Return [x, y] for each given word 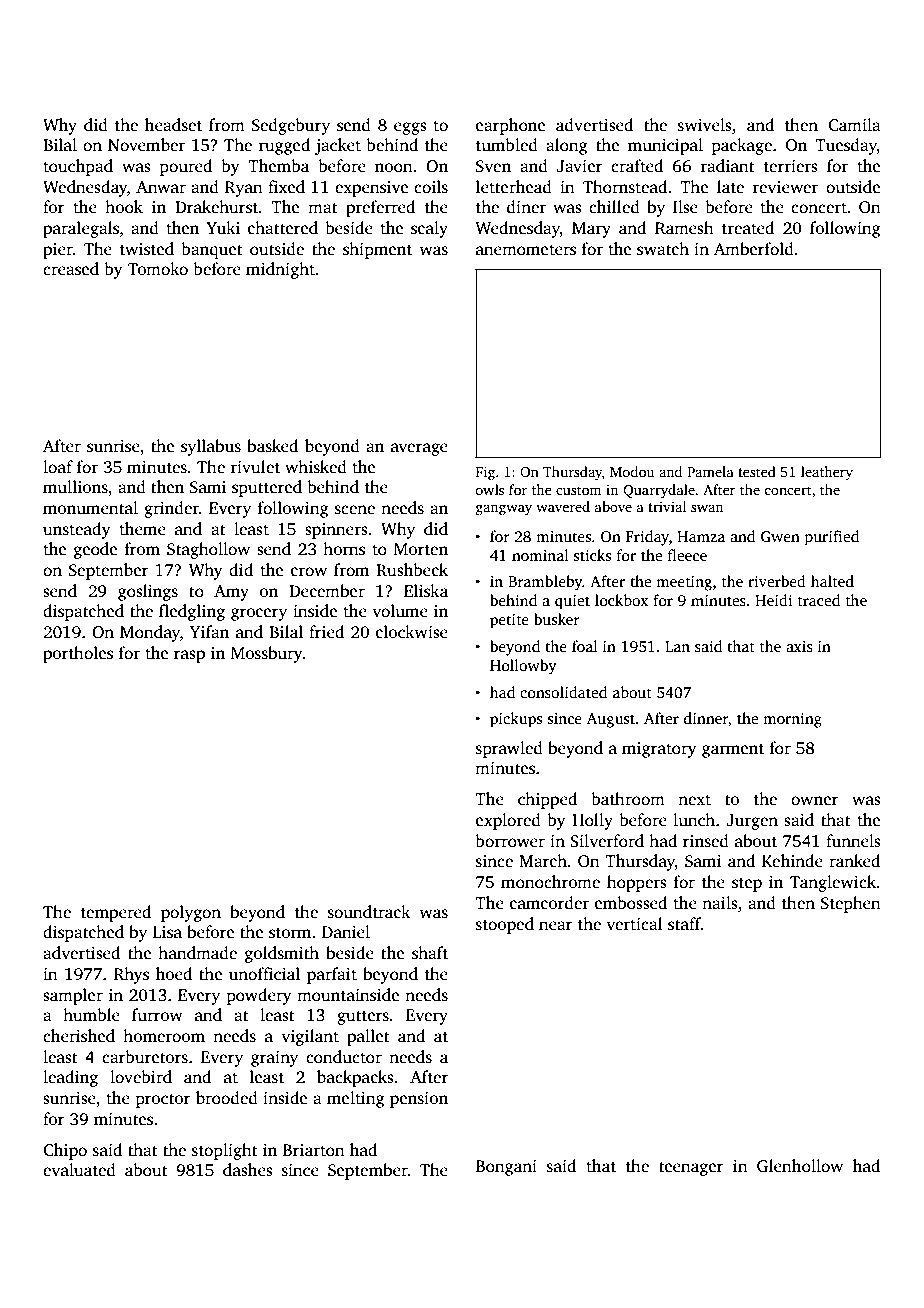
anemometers [526, 250]
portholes [78, 654]
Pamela [710, 471]
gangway [504, 510]
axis [799, 647]
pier [58, 251]
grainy [274, 1059]
